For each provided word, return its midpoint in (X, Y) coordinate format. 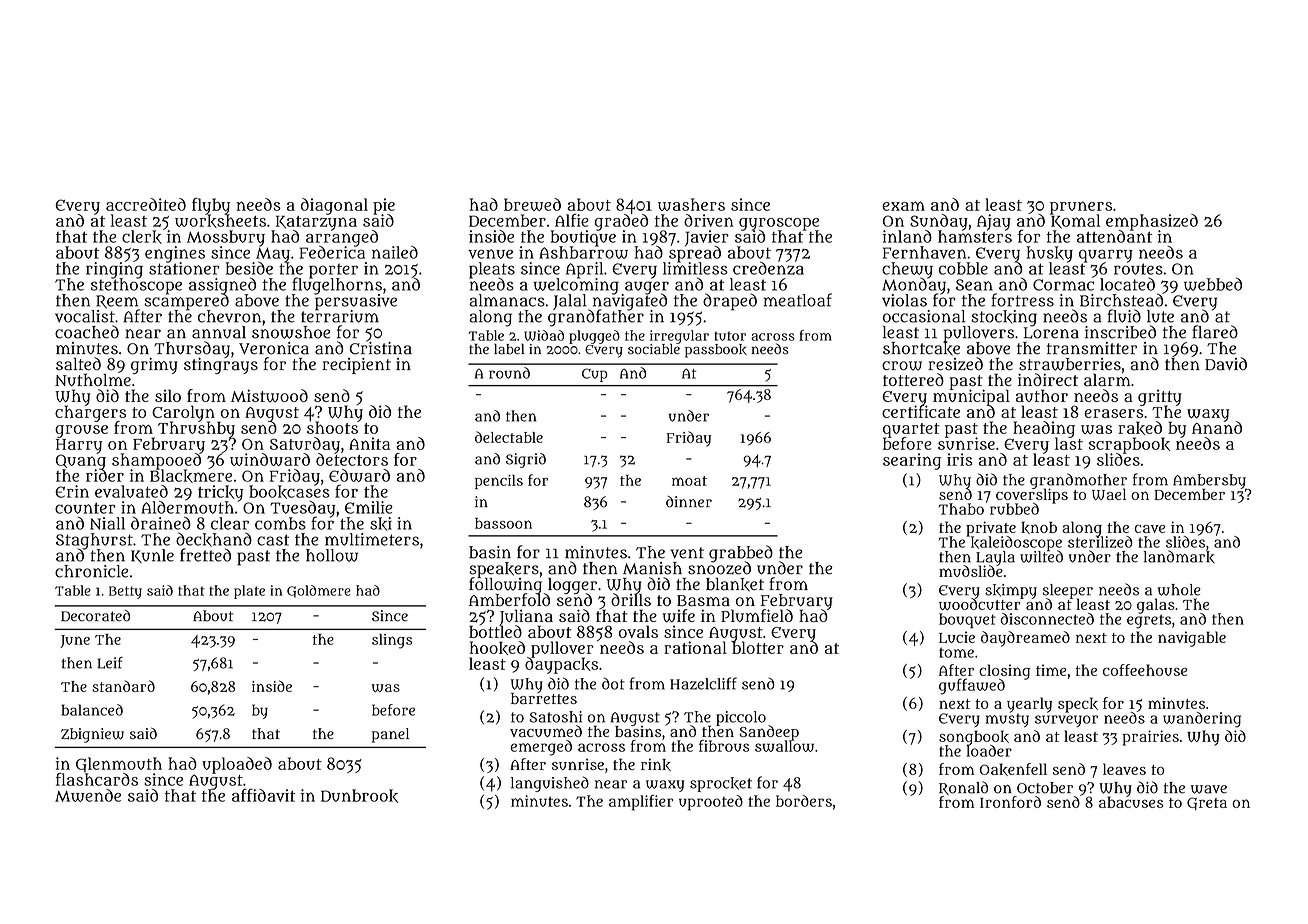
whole (1179, 590)
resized (955, 364)
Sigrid (526, 460)
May (273, 254)
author (1042, 395)
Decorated (95, 616)
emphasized (1152, 222)
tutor (730, 336)
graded (621, 222)
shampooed (156, 461)
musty (1007, 720)
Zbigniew (92, 735)
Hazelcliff (703, 683)
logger (572, 586)
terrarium (340, 316)
